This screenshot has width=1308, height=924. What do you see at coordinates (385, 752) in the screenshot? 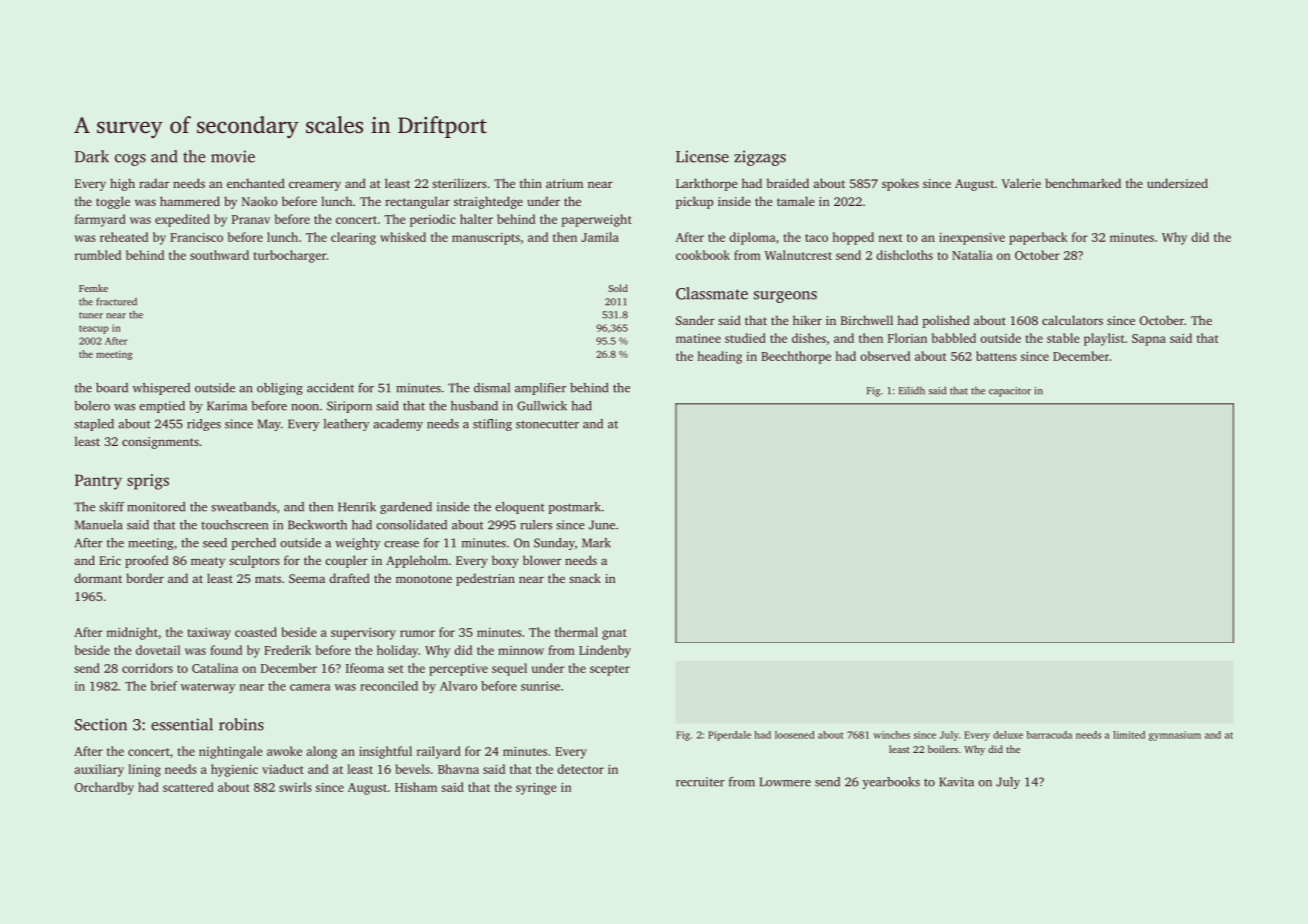
I see `insightful` at bounding box center [385, 752].
